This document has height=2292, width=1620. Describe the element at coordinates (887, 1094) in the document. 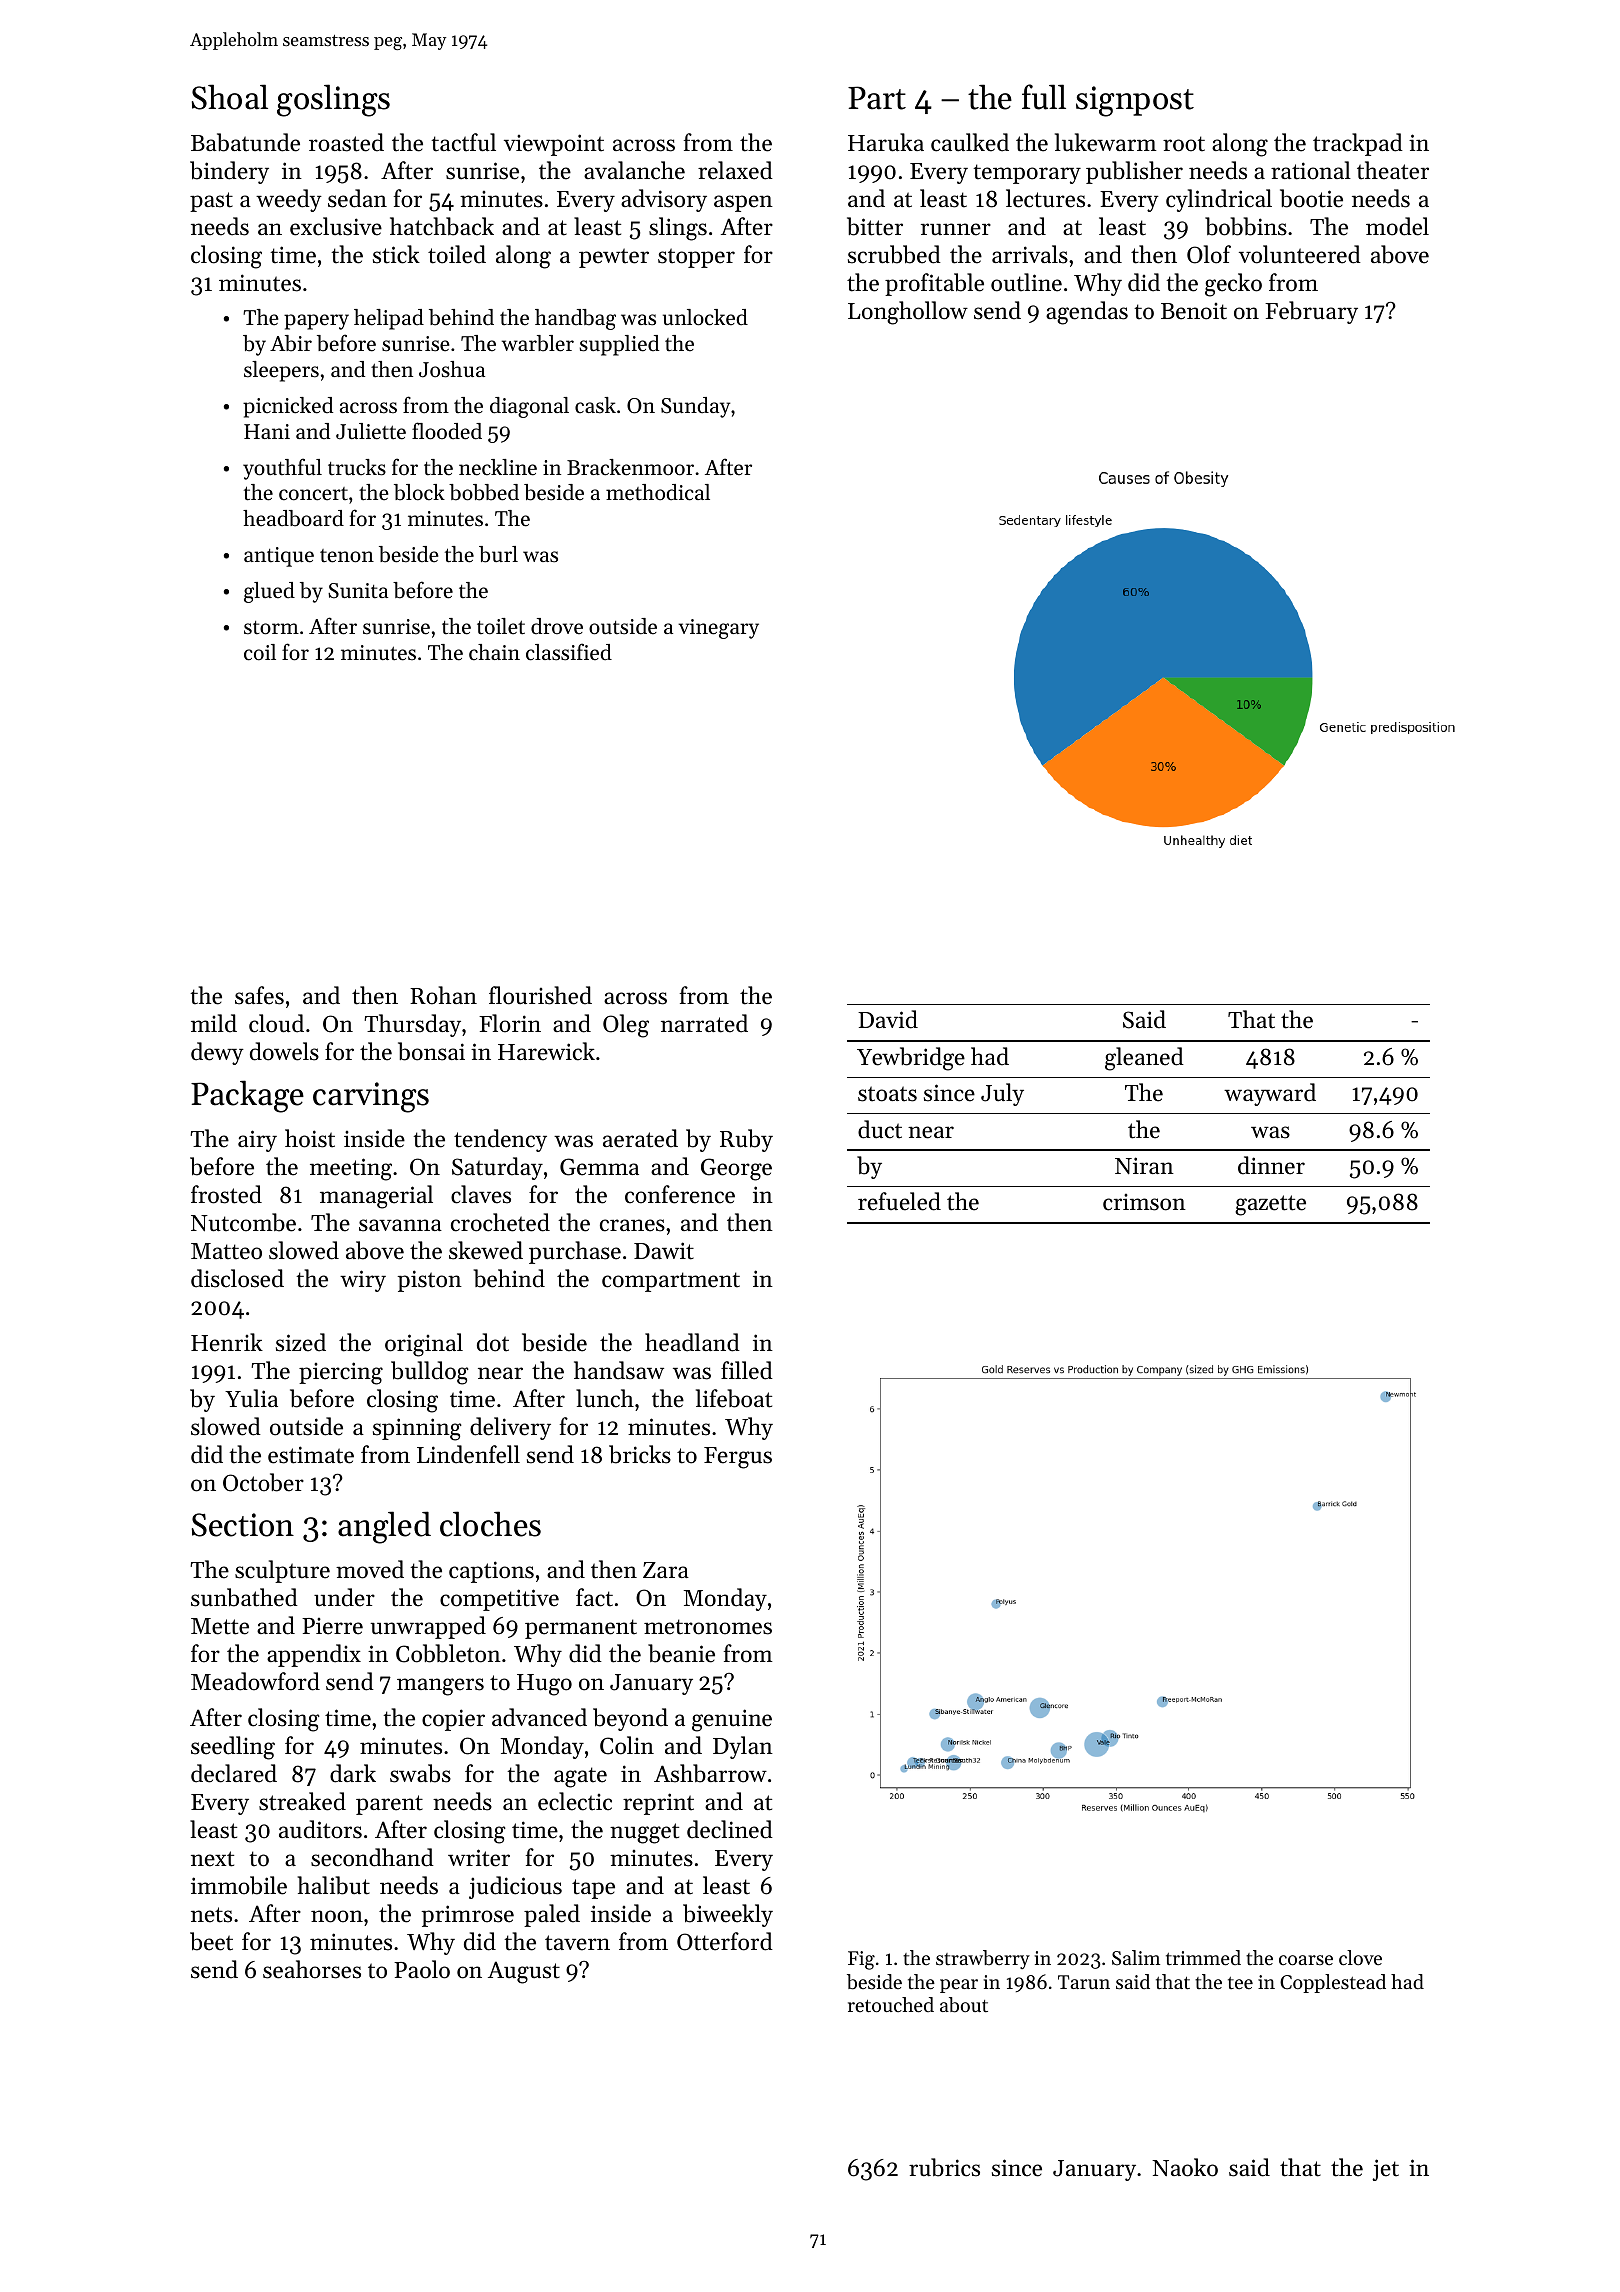

I see `stoats` at that location.
